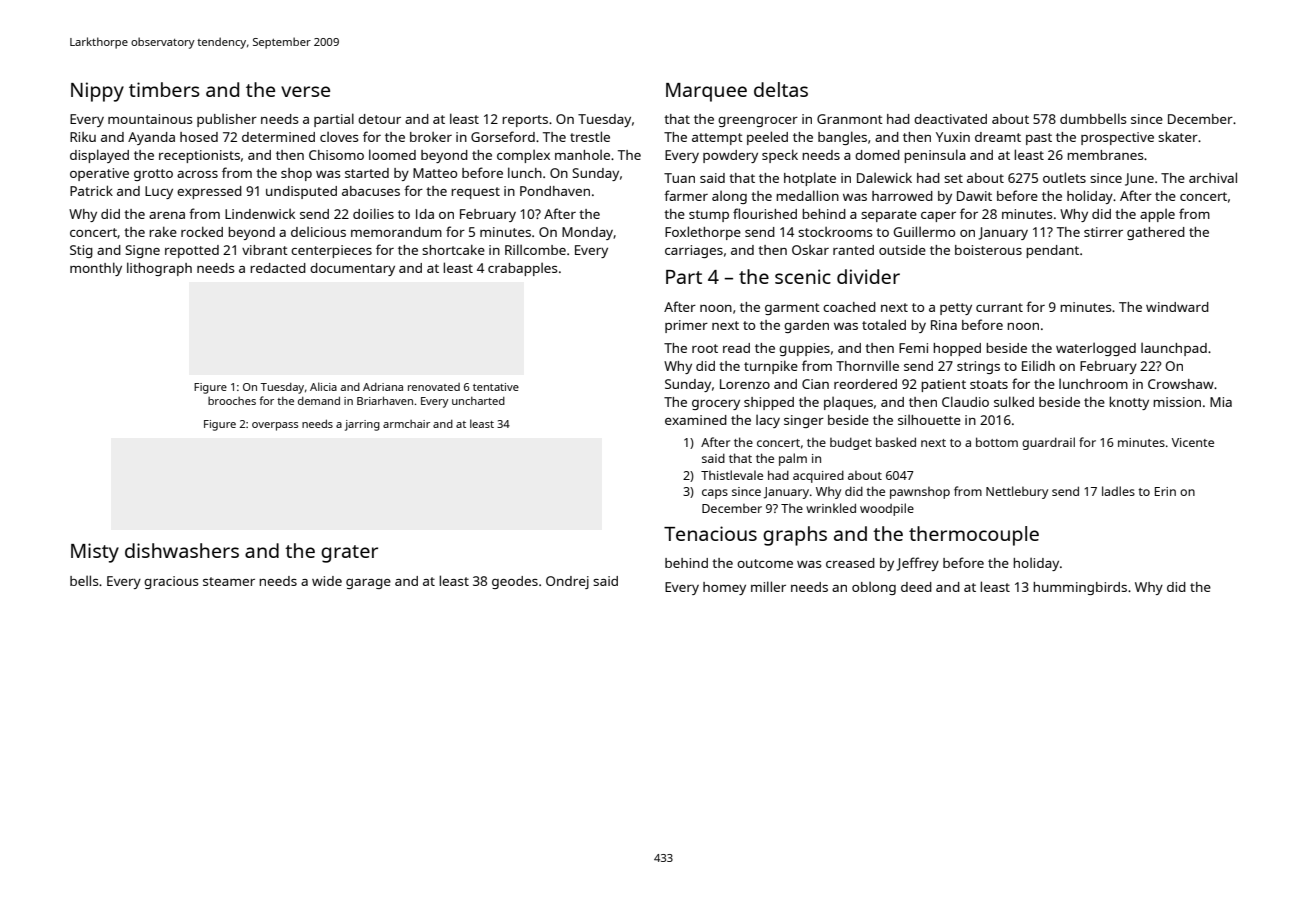 Image resolution: width=1308 pixels, height=924 pixels. Describe the element at coordinates (850, 563) in the document. I see `creased` at that location.
